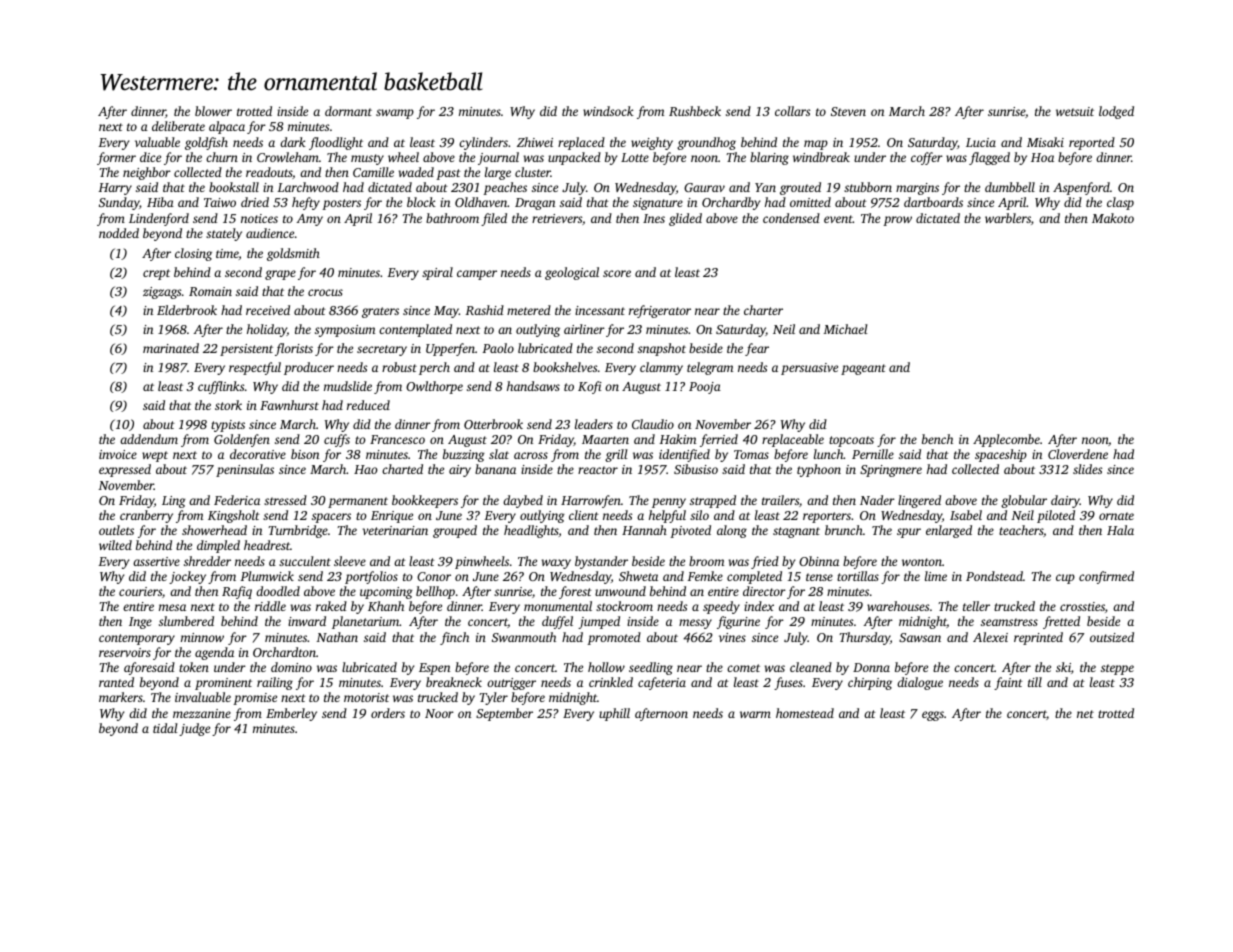  I want to click on Elderbrook, so click(187, 310).
